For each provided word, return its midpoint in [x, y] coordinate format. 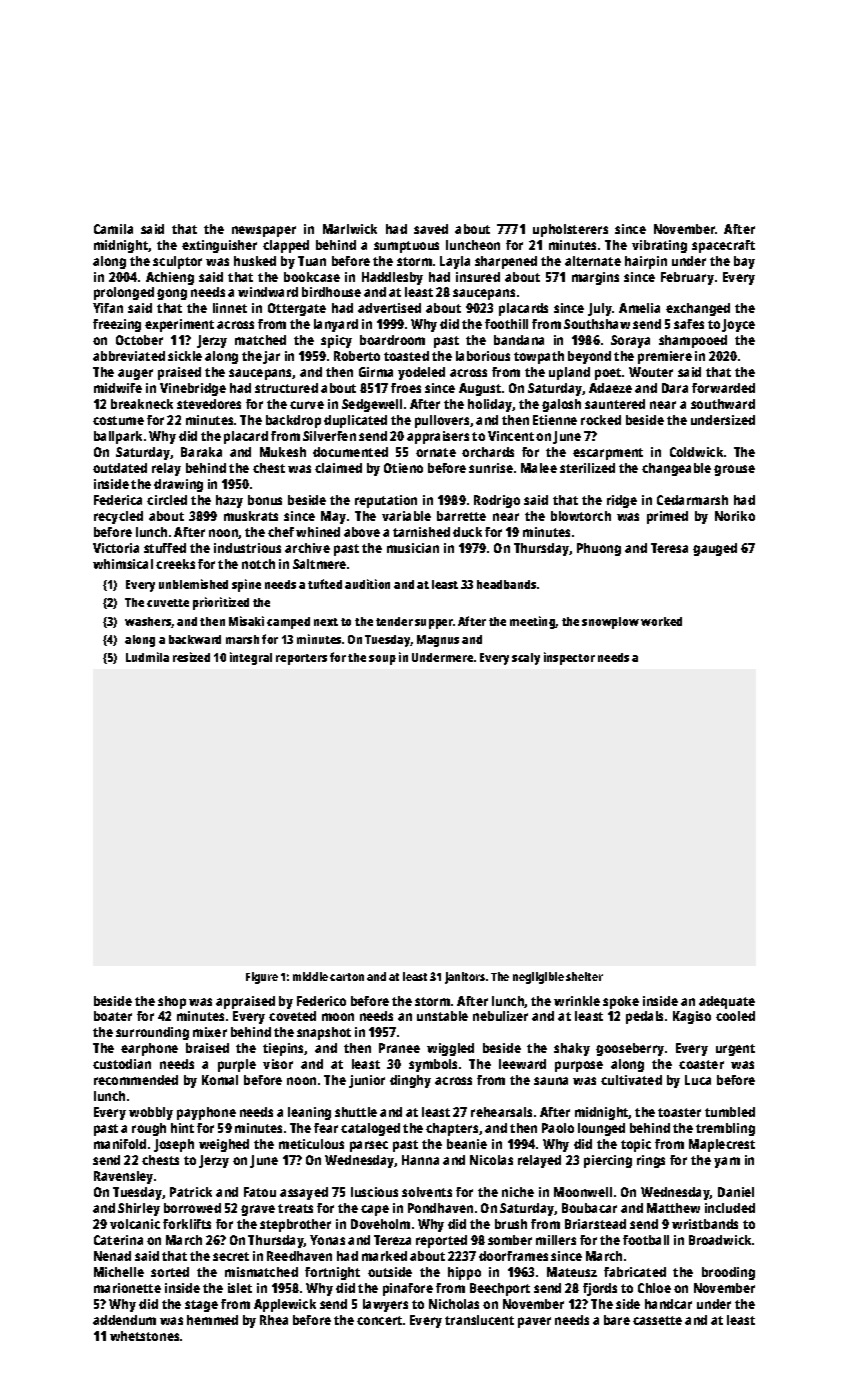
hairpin [646, 262]
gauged [715, 549]
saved [431, 229]
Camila [113, 229]
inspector [569, 658]
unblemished [193, 584]
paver [534, 1322]
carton [347, 977]
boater [113, 1016]
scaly [526, 659]
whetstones [144, 1336]
